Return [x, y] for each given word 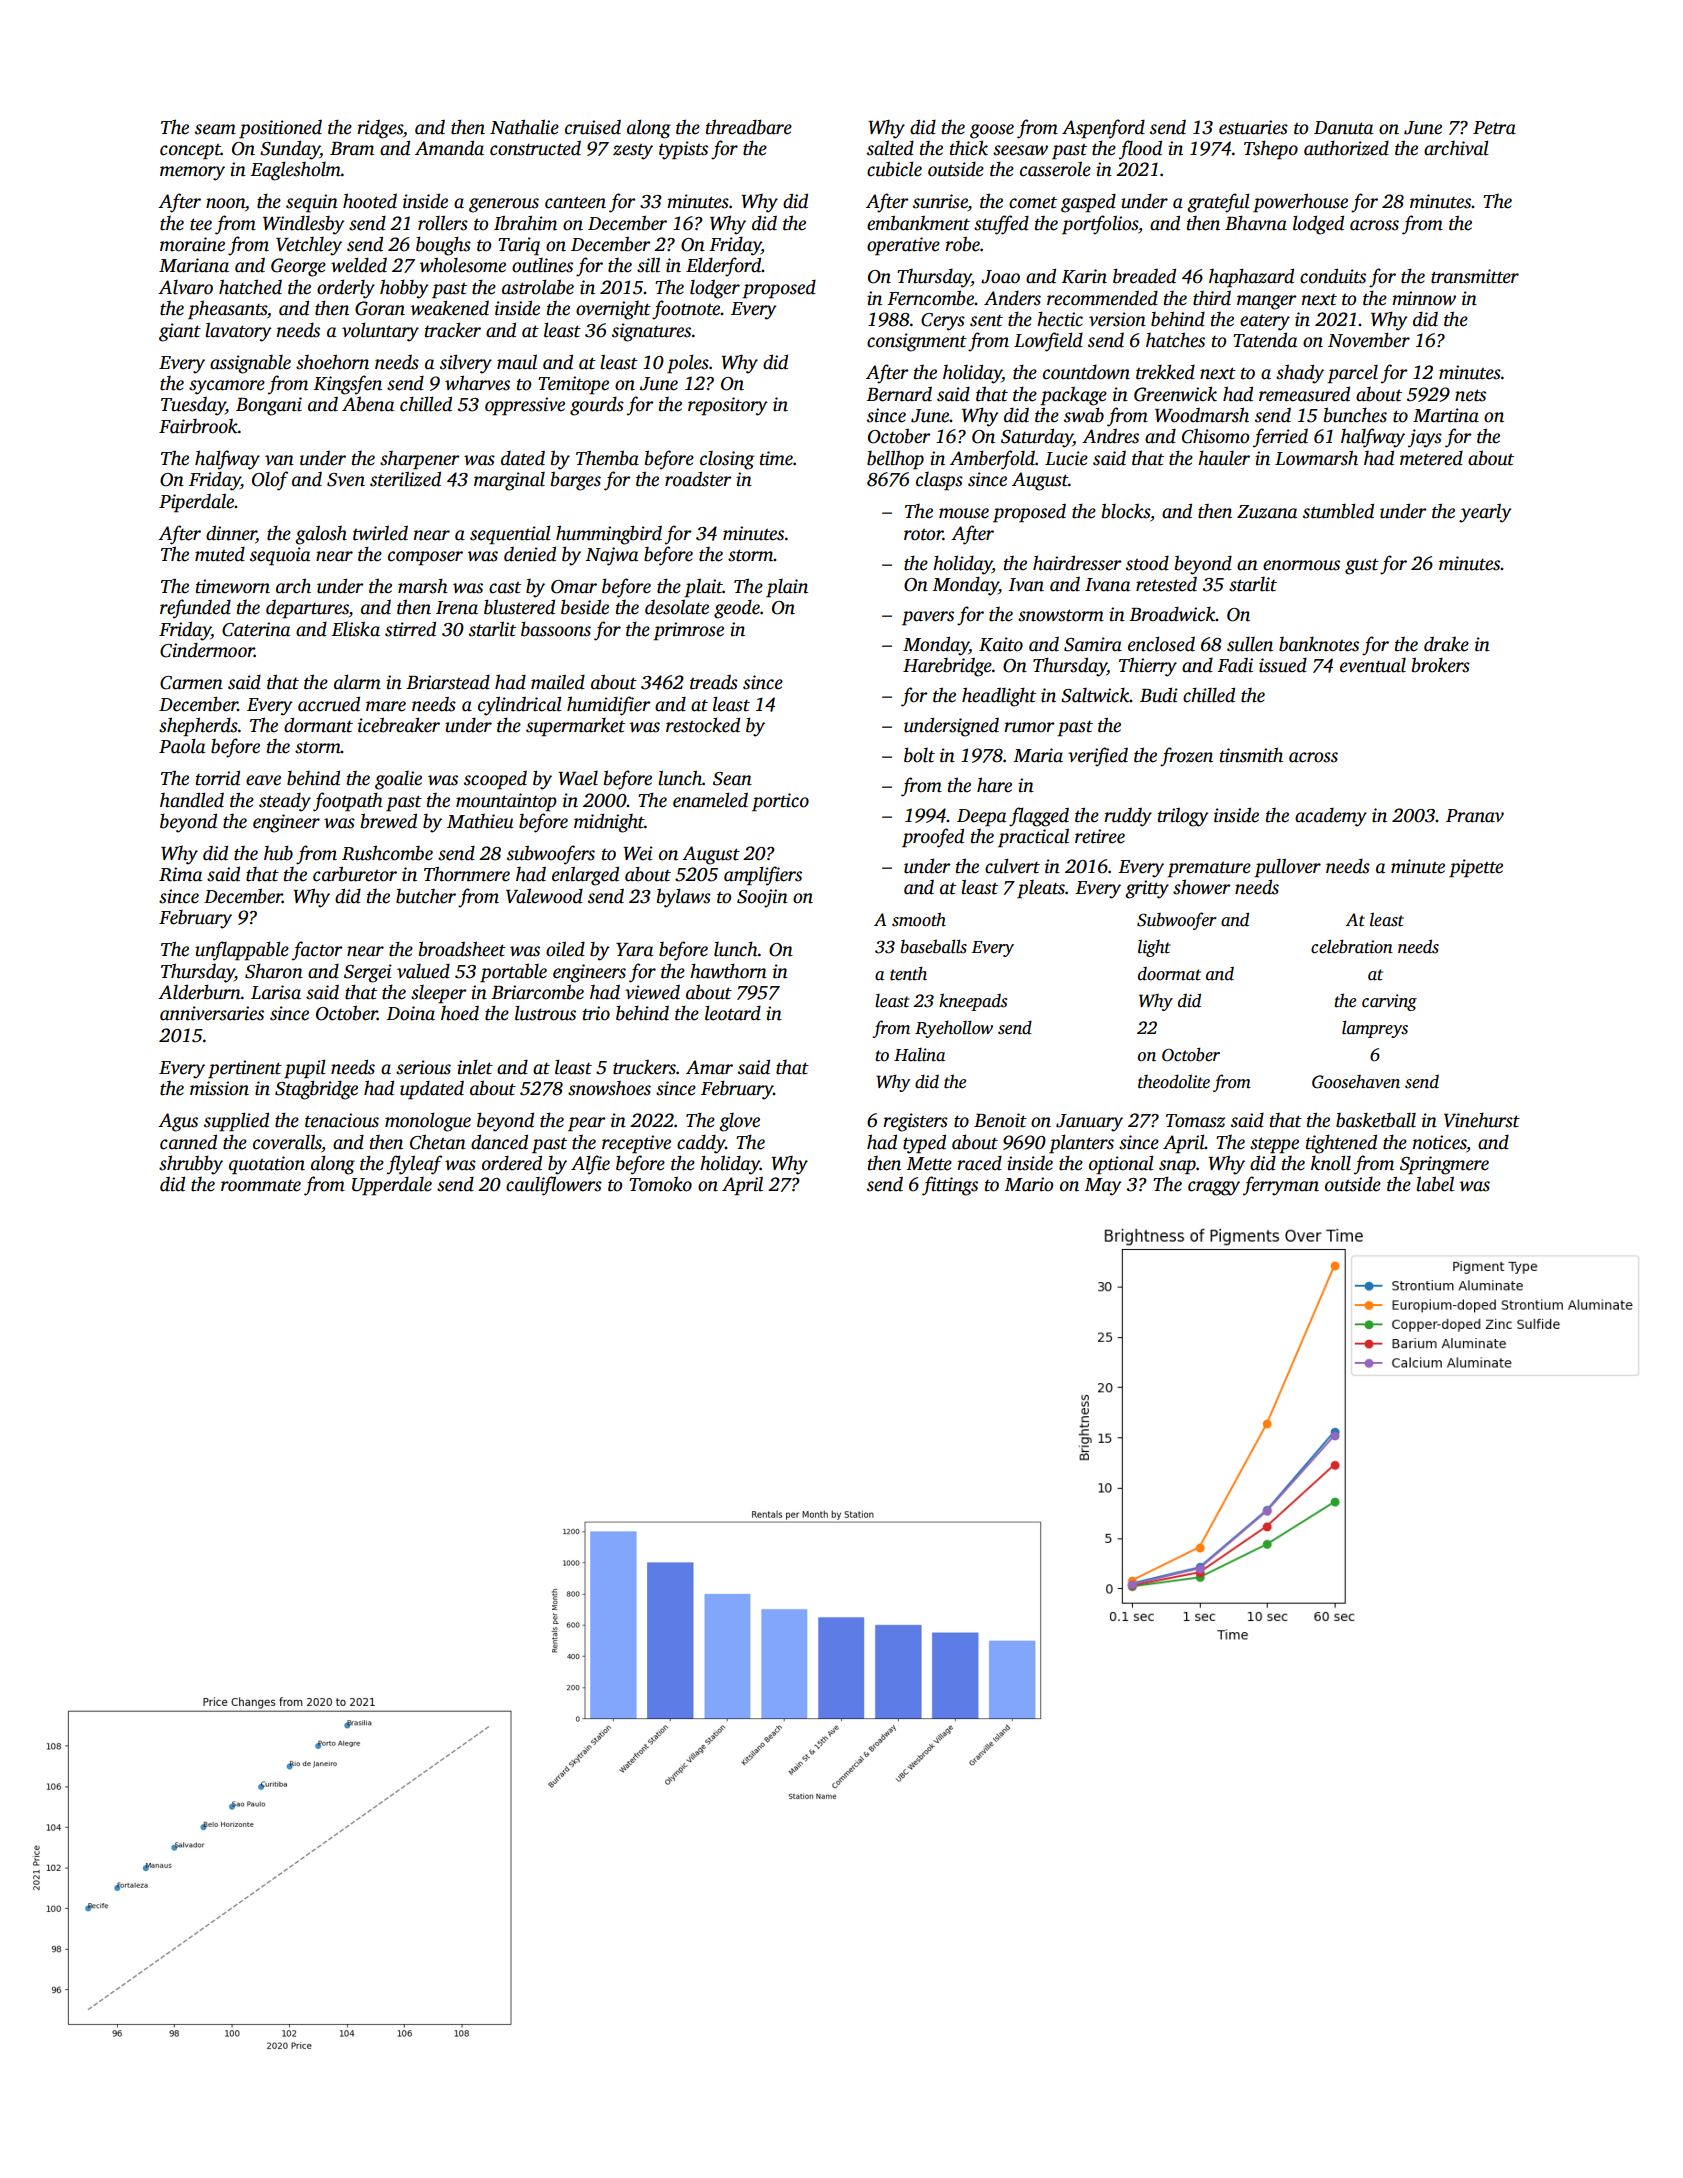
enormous [1301, 565]
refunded [195, 609]
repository [728, 406]
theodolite [1174, 1082]
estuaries [1253, 127]
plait [703, 588]
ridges [380, 129]
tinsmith [1251, 755]
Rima [180, 874]
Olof [270, 481]
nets [1470, 395]
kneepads [973, 1002]
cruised [593, 127]
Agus [178, 1122]
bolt [919, 755]
